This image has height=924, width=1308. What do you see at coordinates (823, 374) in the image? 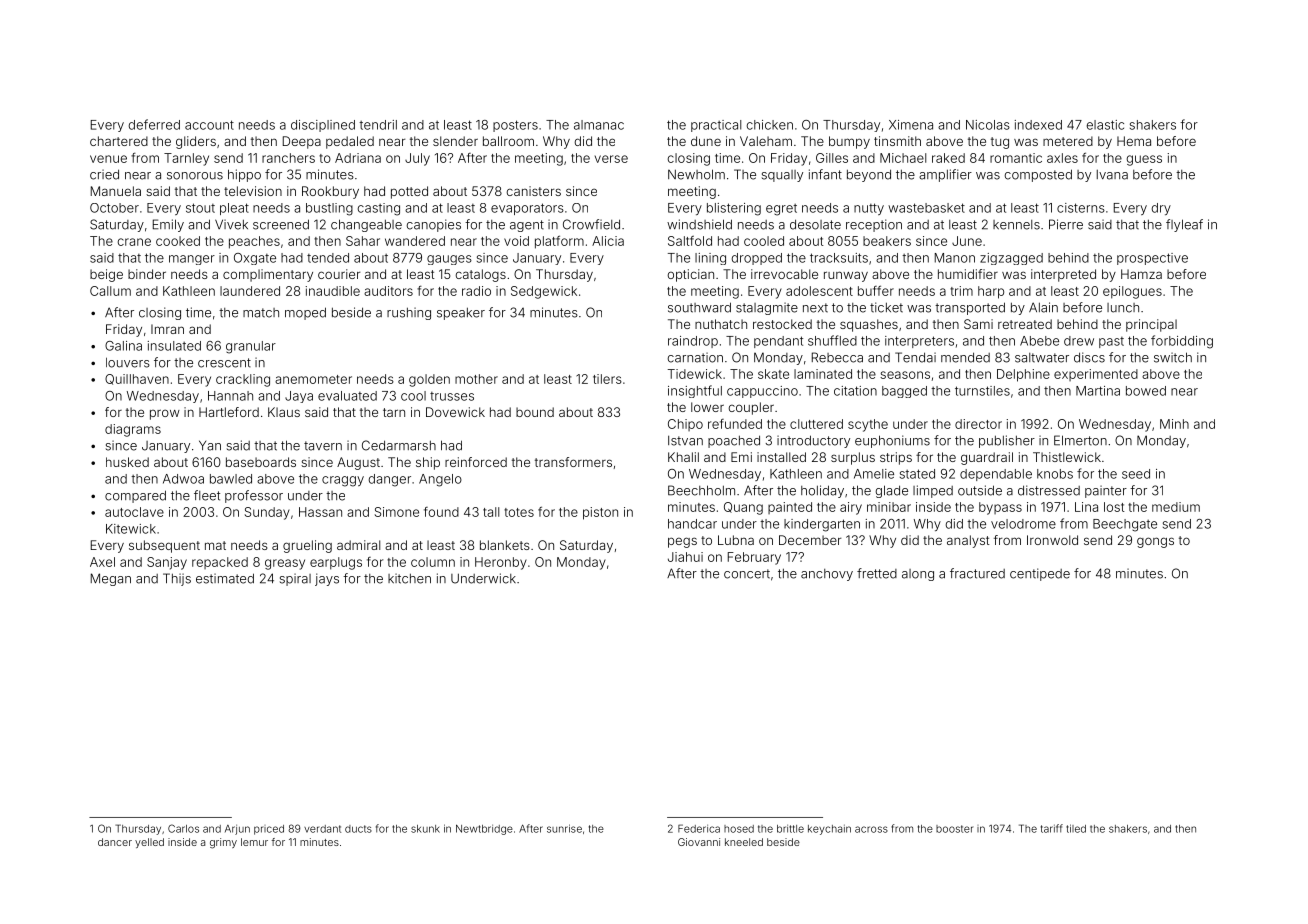
I see `laminated` at bounding box center [823, 374].
